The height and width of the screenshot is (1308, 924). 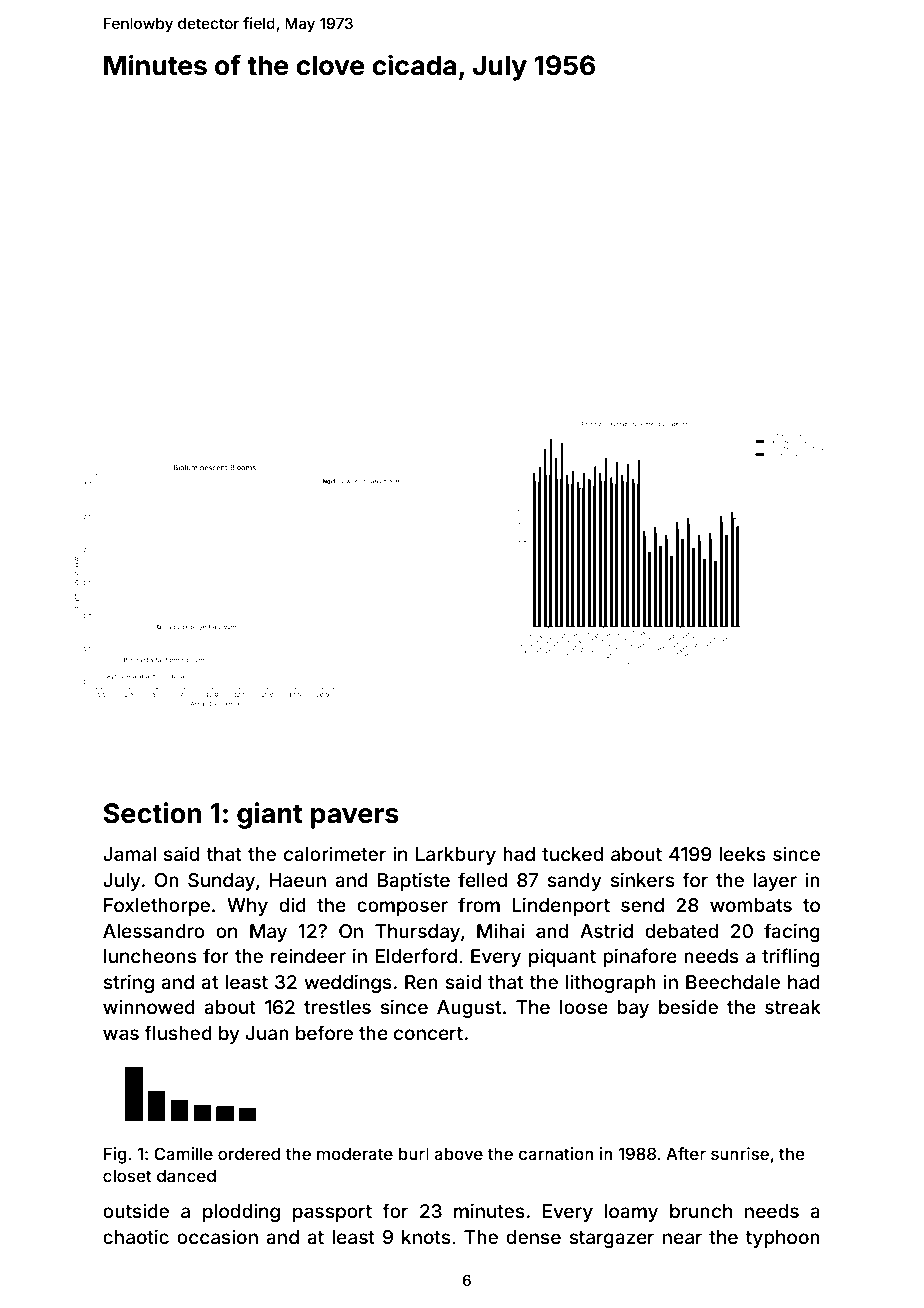 I want to click on leeks, so click(x=742, y=854).
